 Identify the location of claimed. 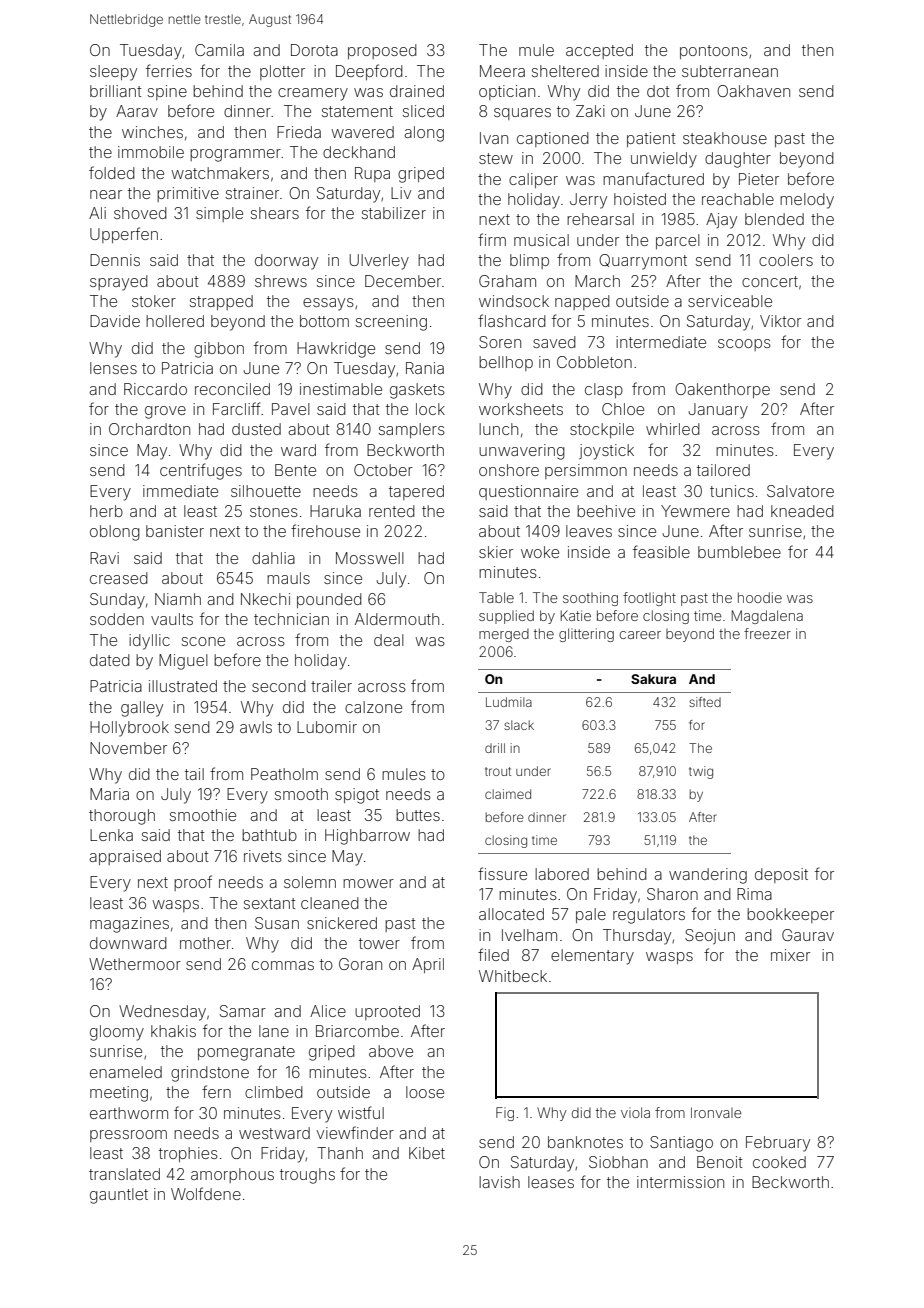
(508, 794).
